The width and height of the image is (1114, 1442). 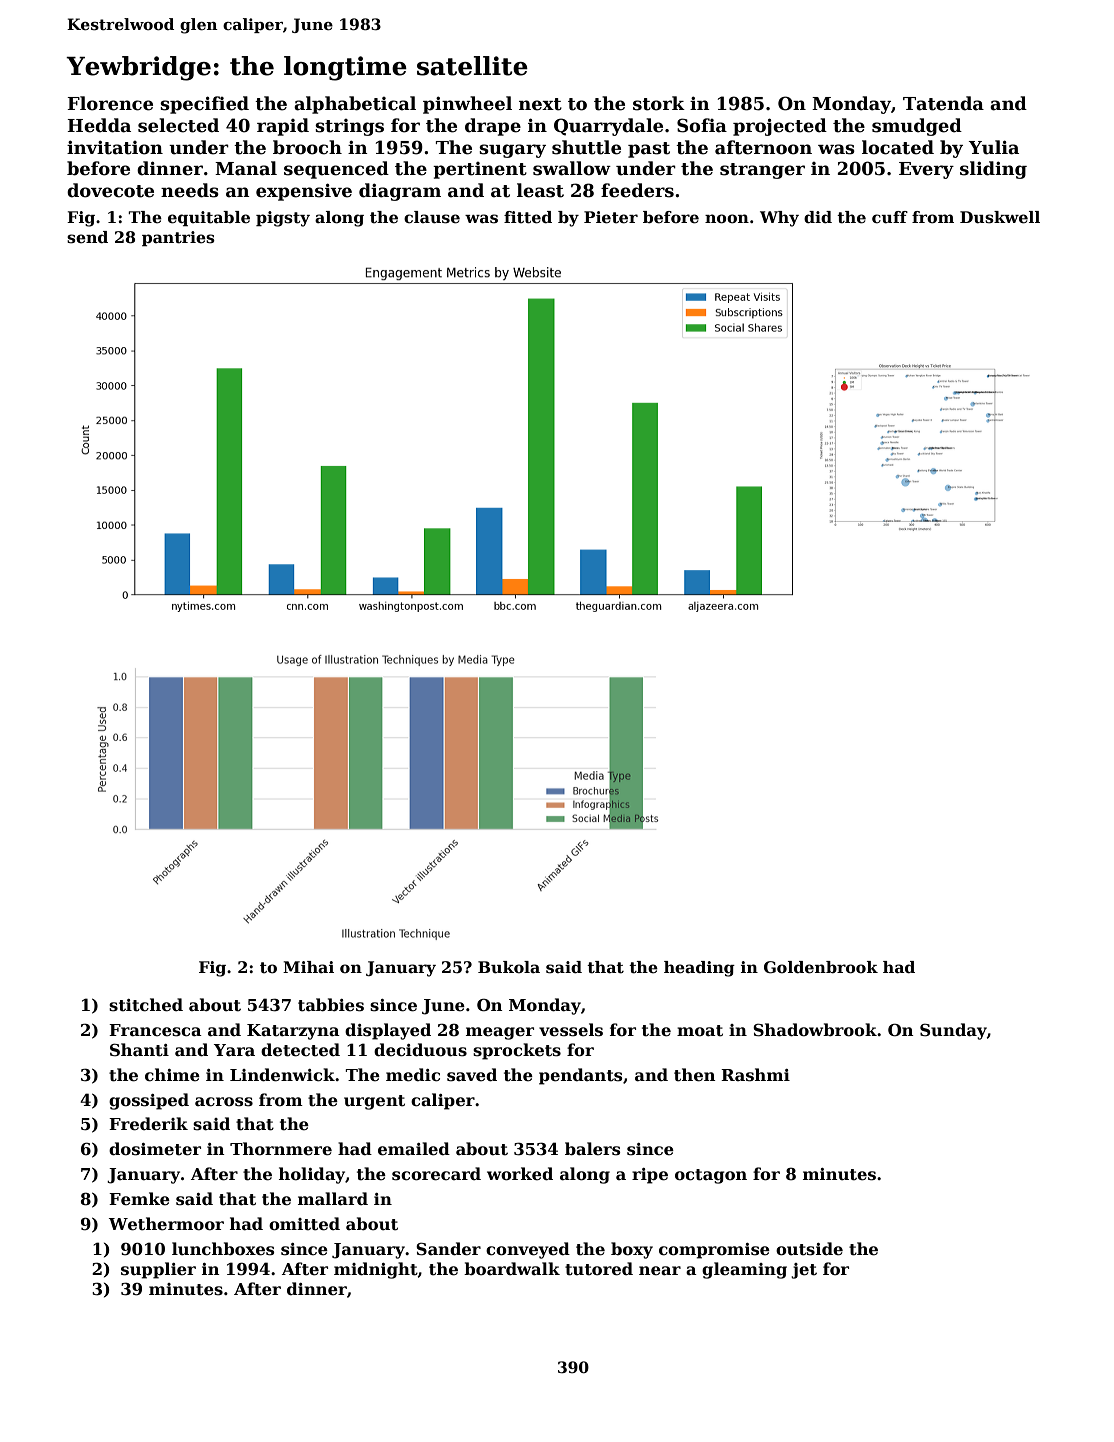 What do you see at coordinates (158, 1270) in the image?
I see `supplier` at bounding box center [158, 1270].
